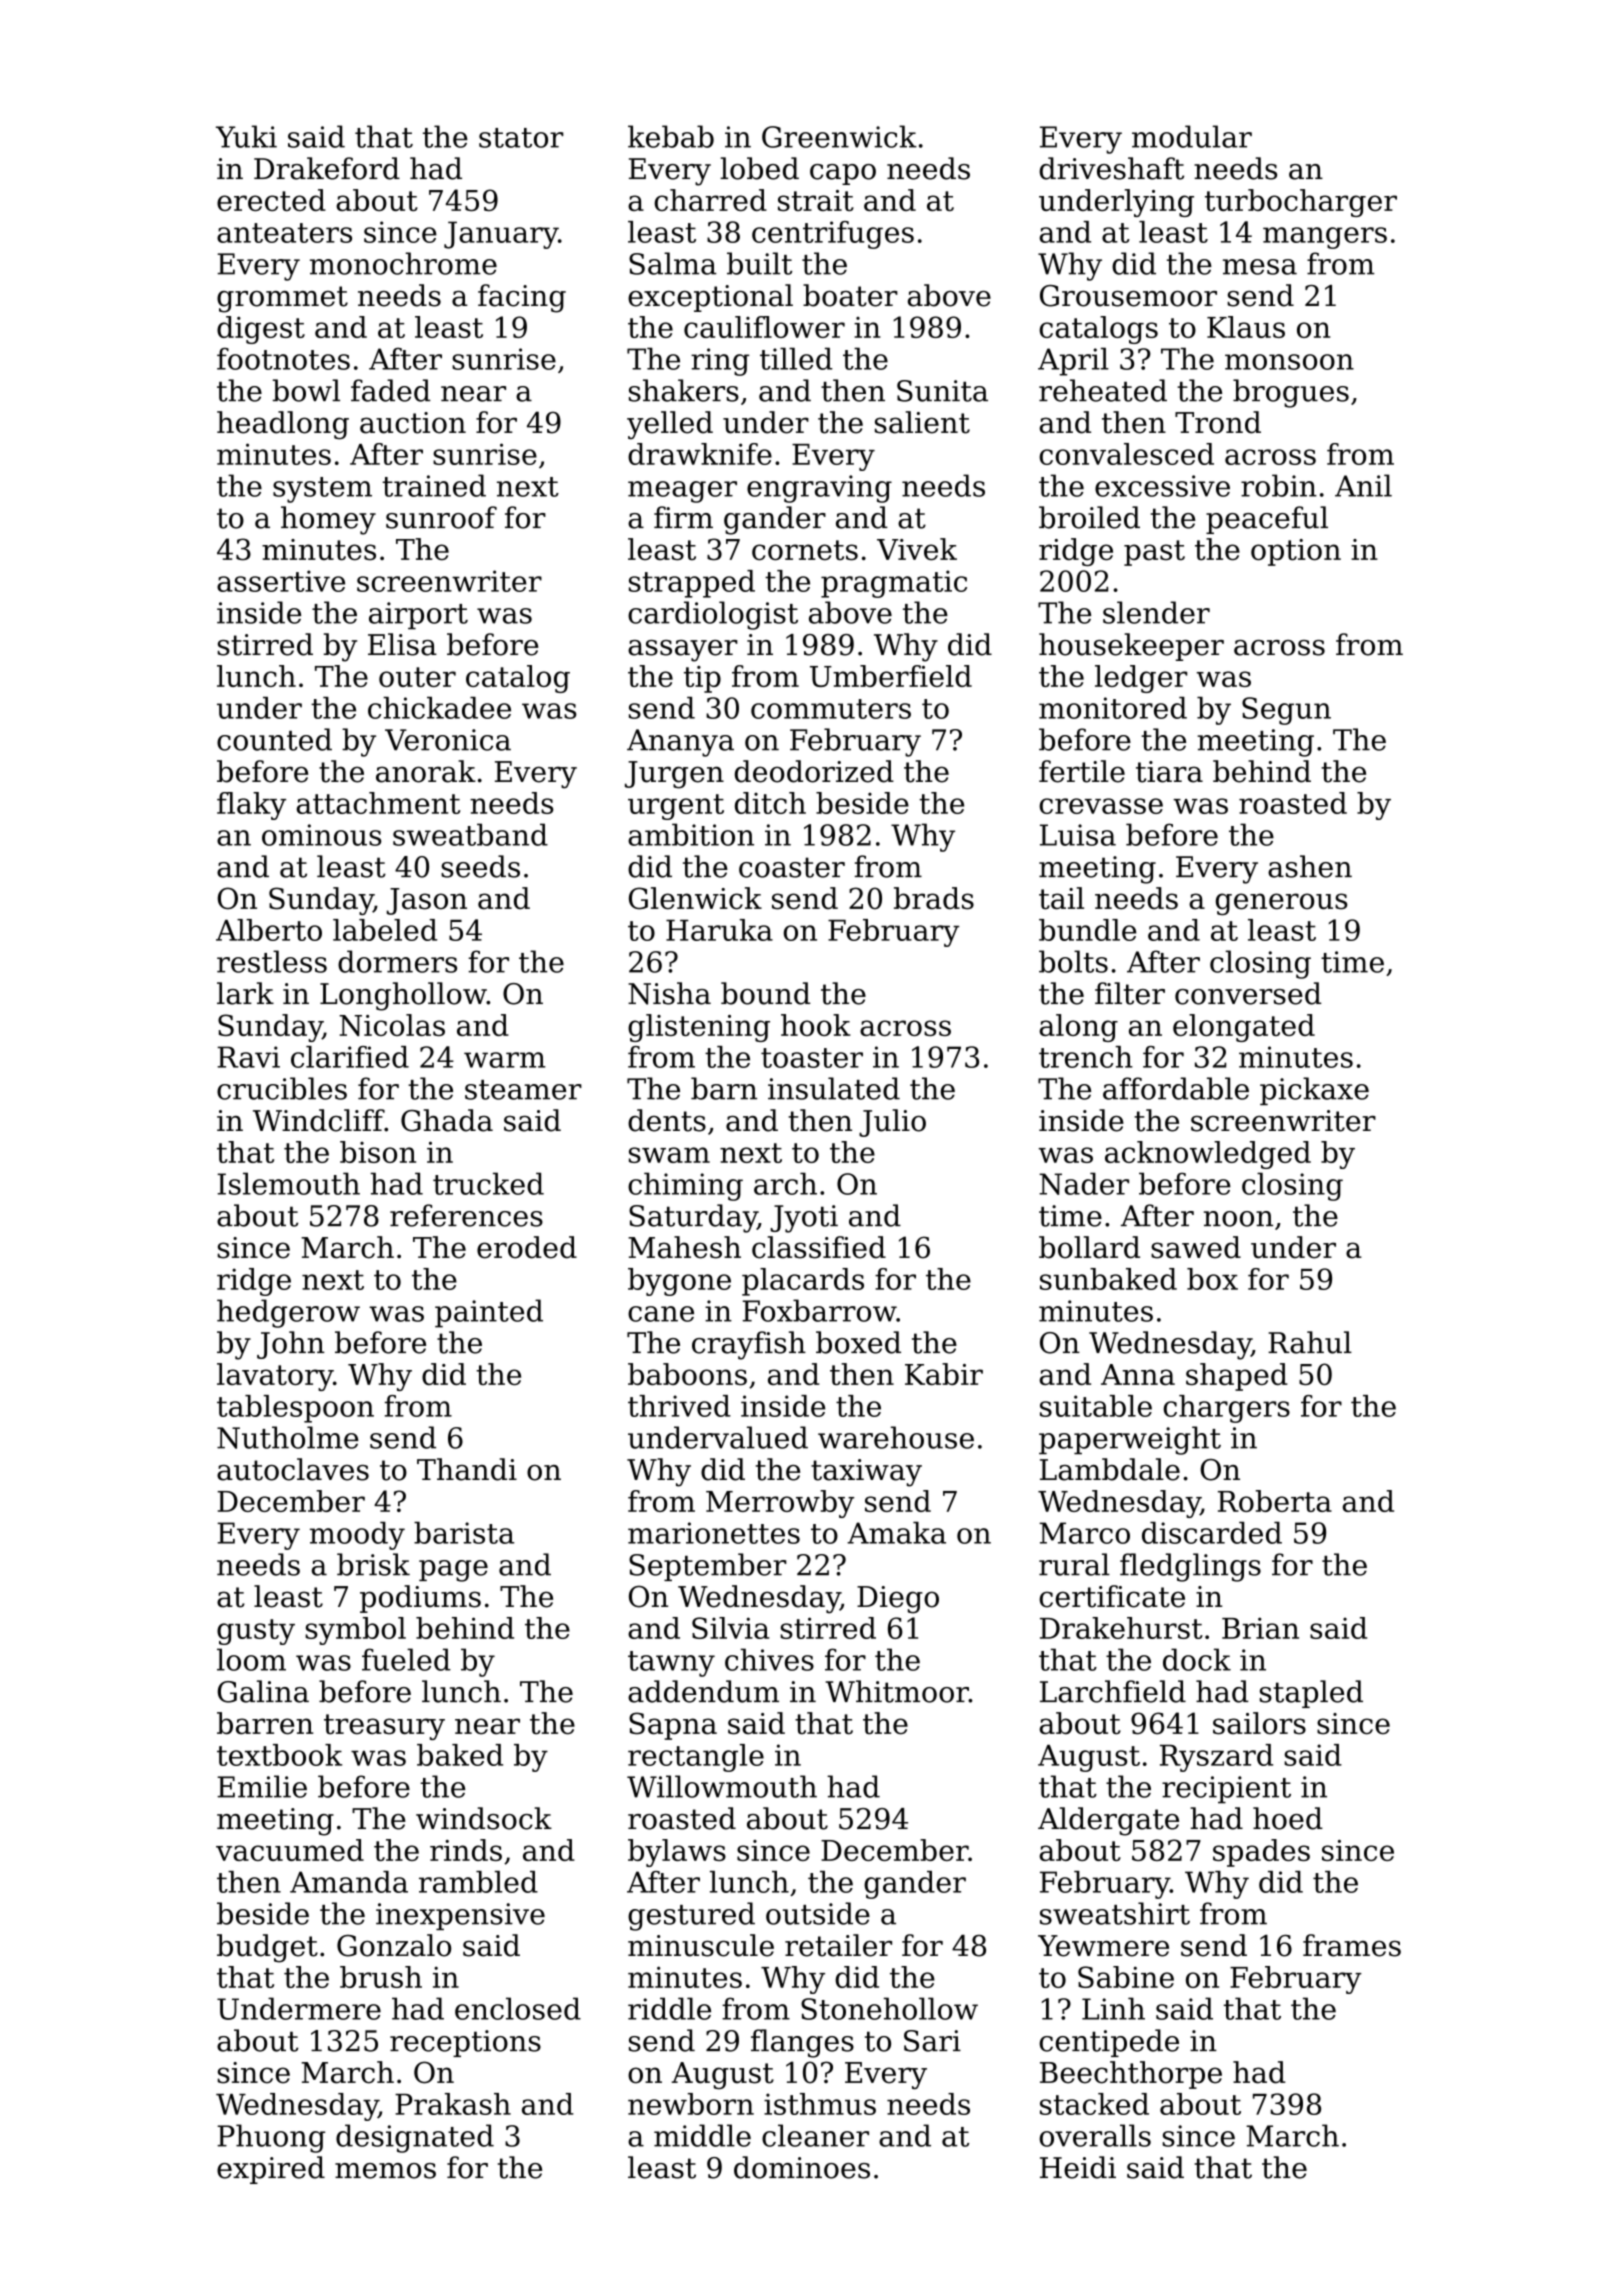  I want to click on Phuong, so click(271, 2138).
